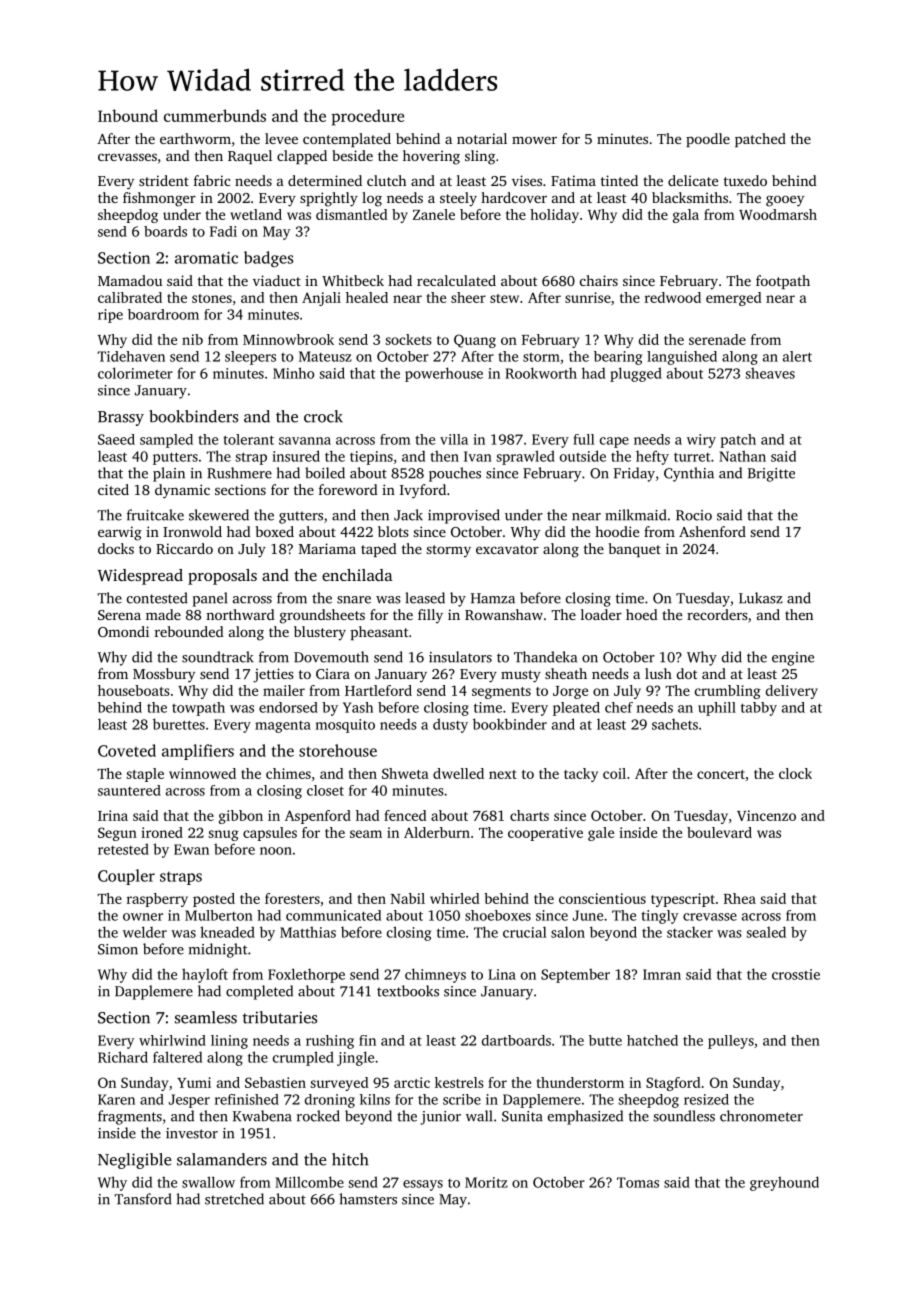  What do you see at coordinates (292, 898) in the screenshot?
I see `foresters` at bounding box center [292, 898].
